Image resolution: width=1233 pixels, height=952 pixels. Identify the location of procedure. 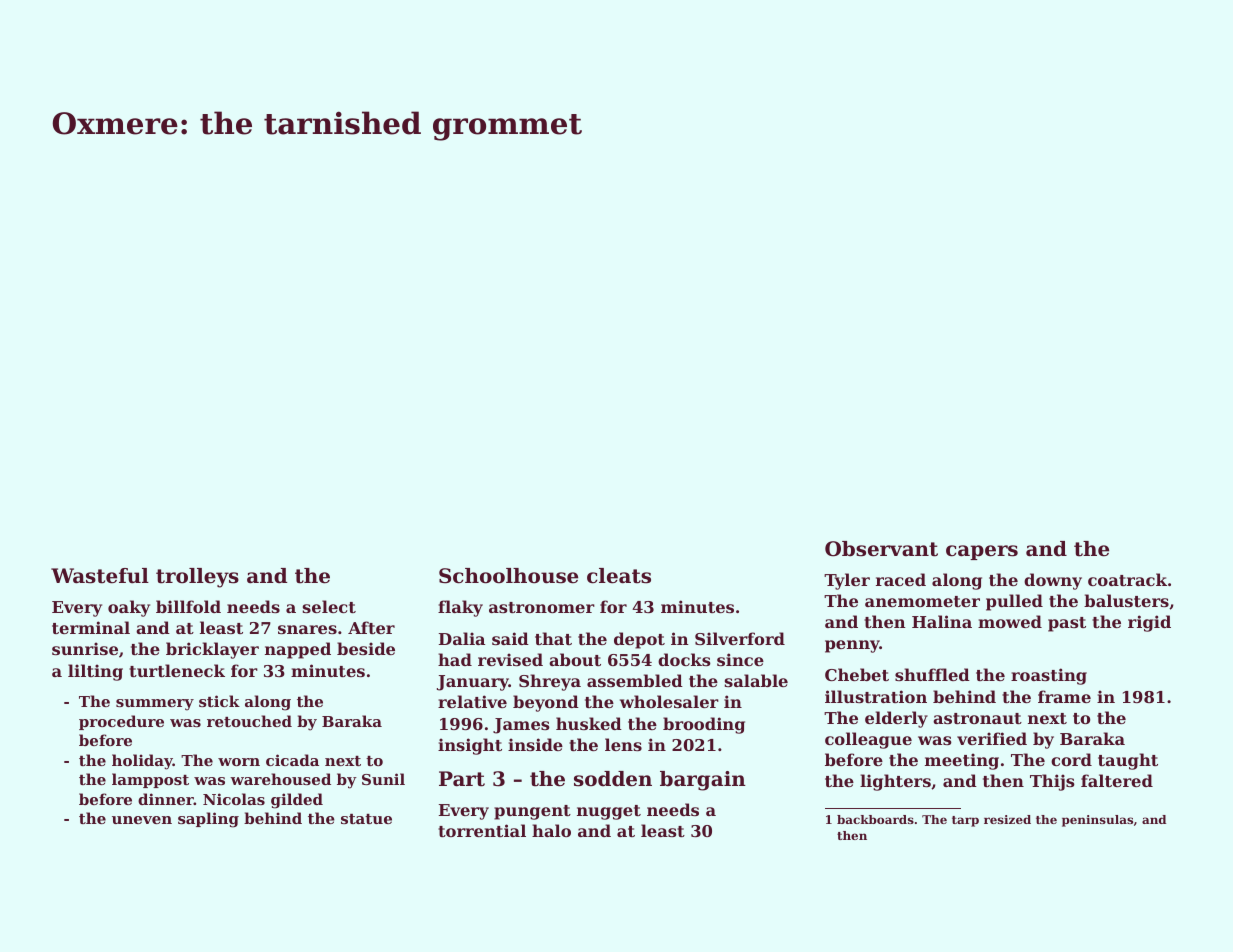
(121, 722).
